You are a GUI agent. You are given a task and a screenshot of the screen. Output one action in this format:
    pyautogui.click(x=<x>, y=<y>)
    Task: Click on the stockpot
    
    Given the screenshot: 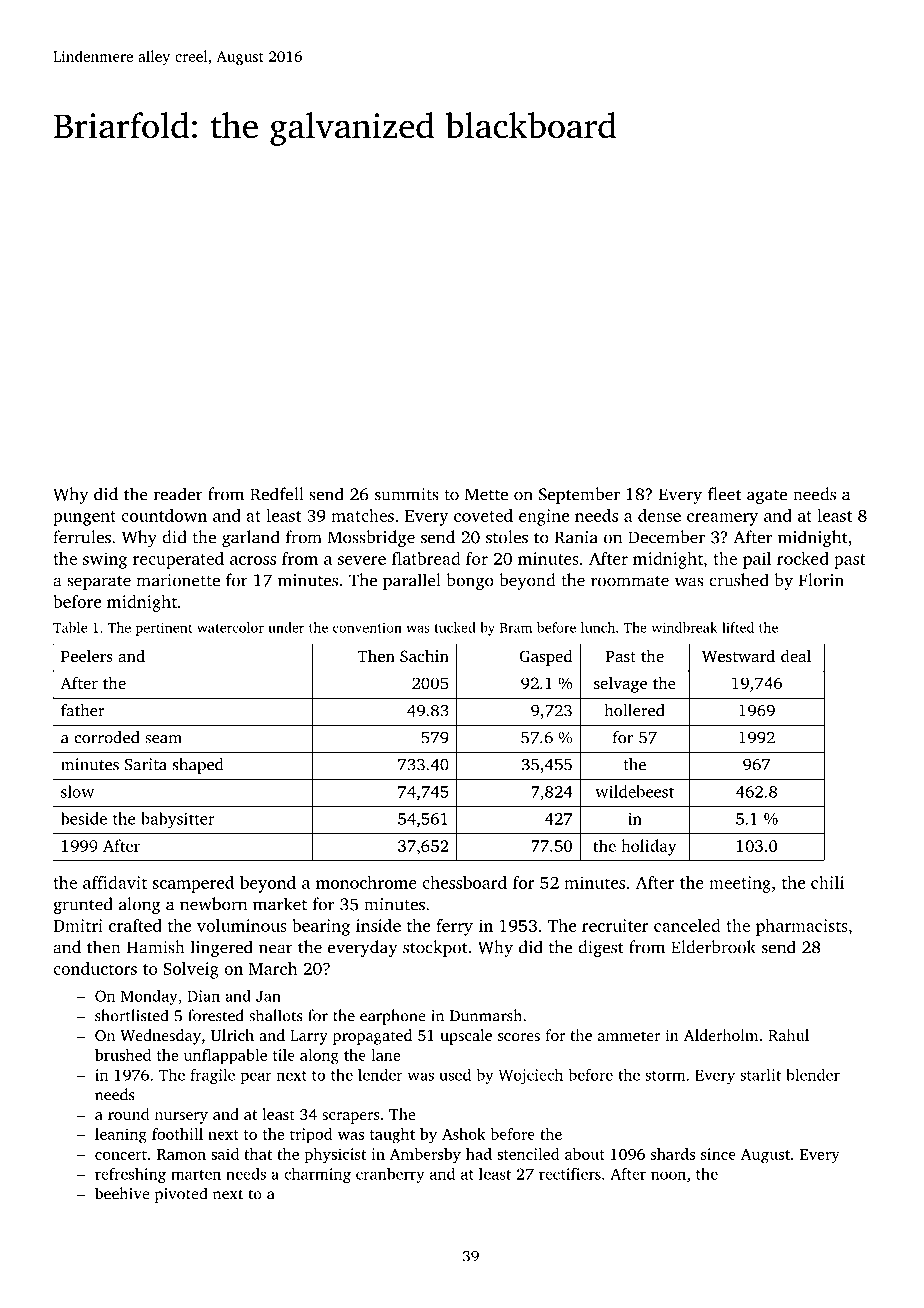 What is the action you would take?
    pyautogui.click(x=435, y=948)
